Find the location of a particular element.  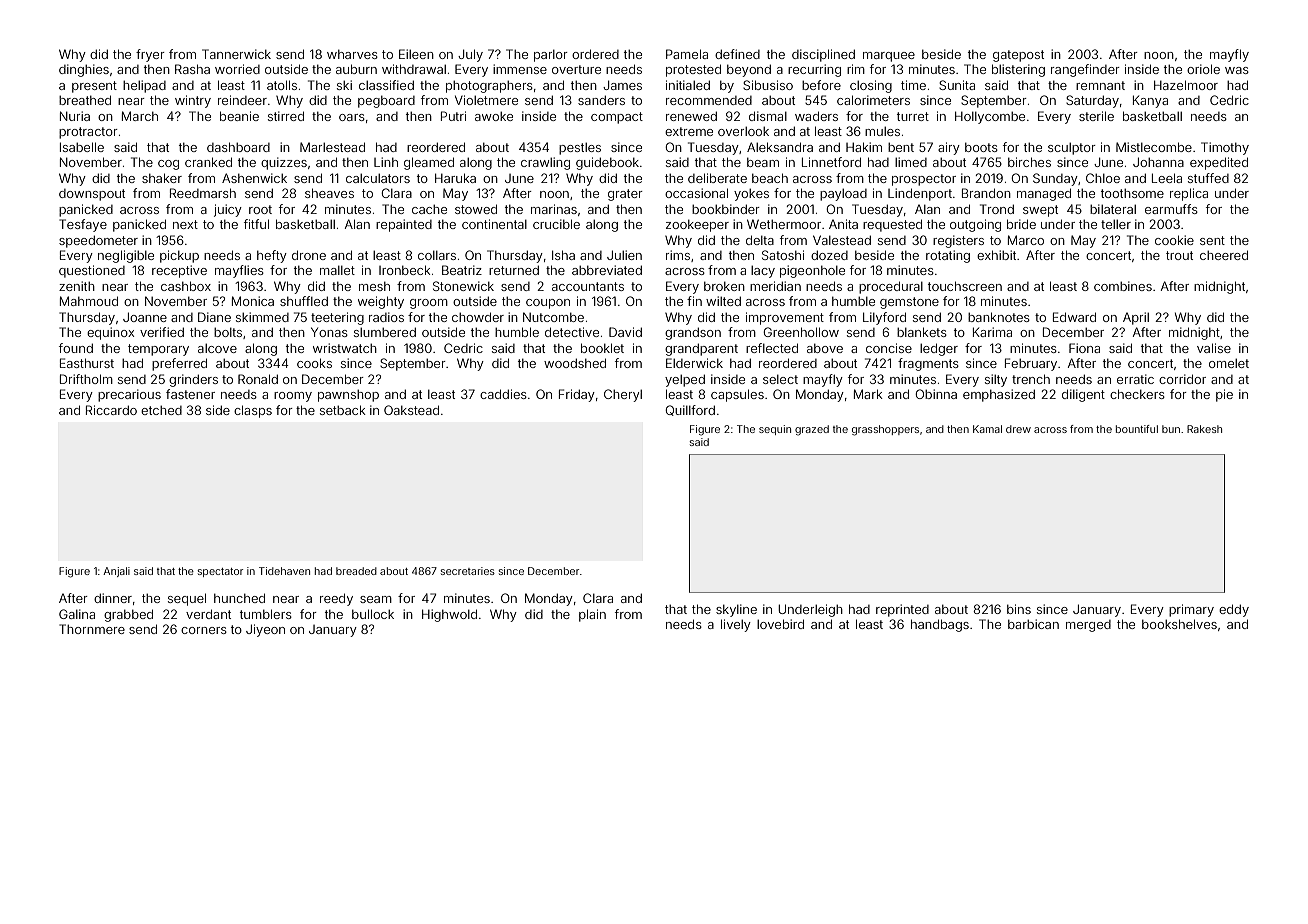

Rakesh is located at coordinates (1204, 429).
